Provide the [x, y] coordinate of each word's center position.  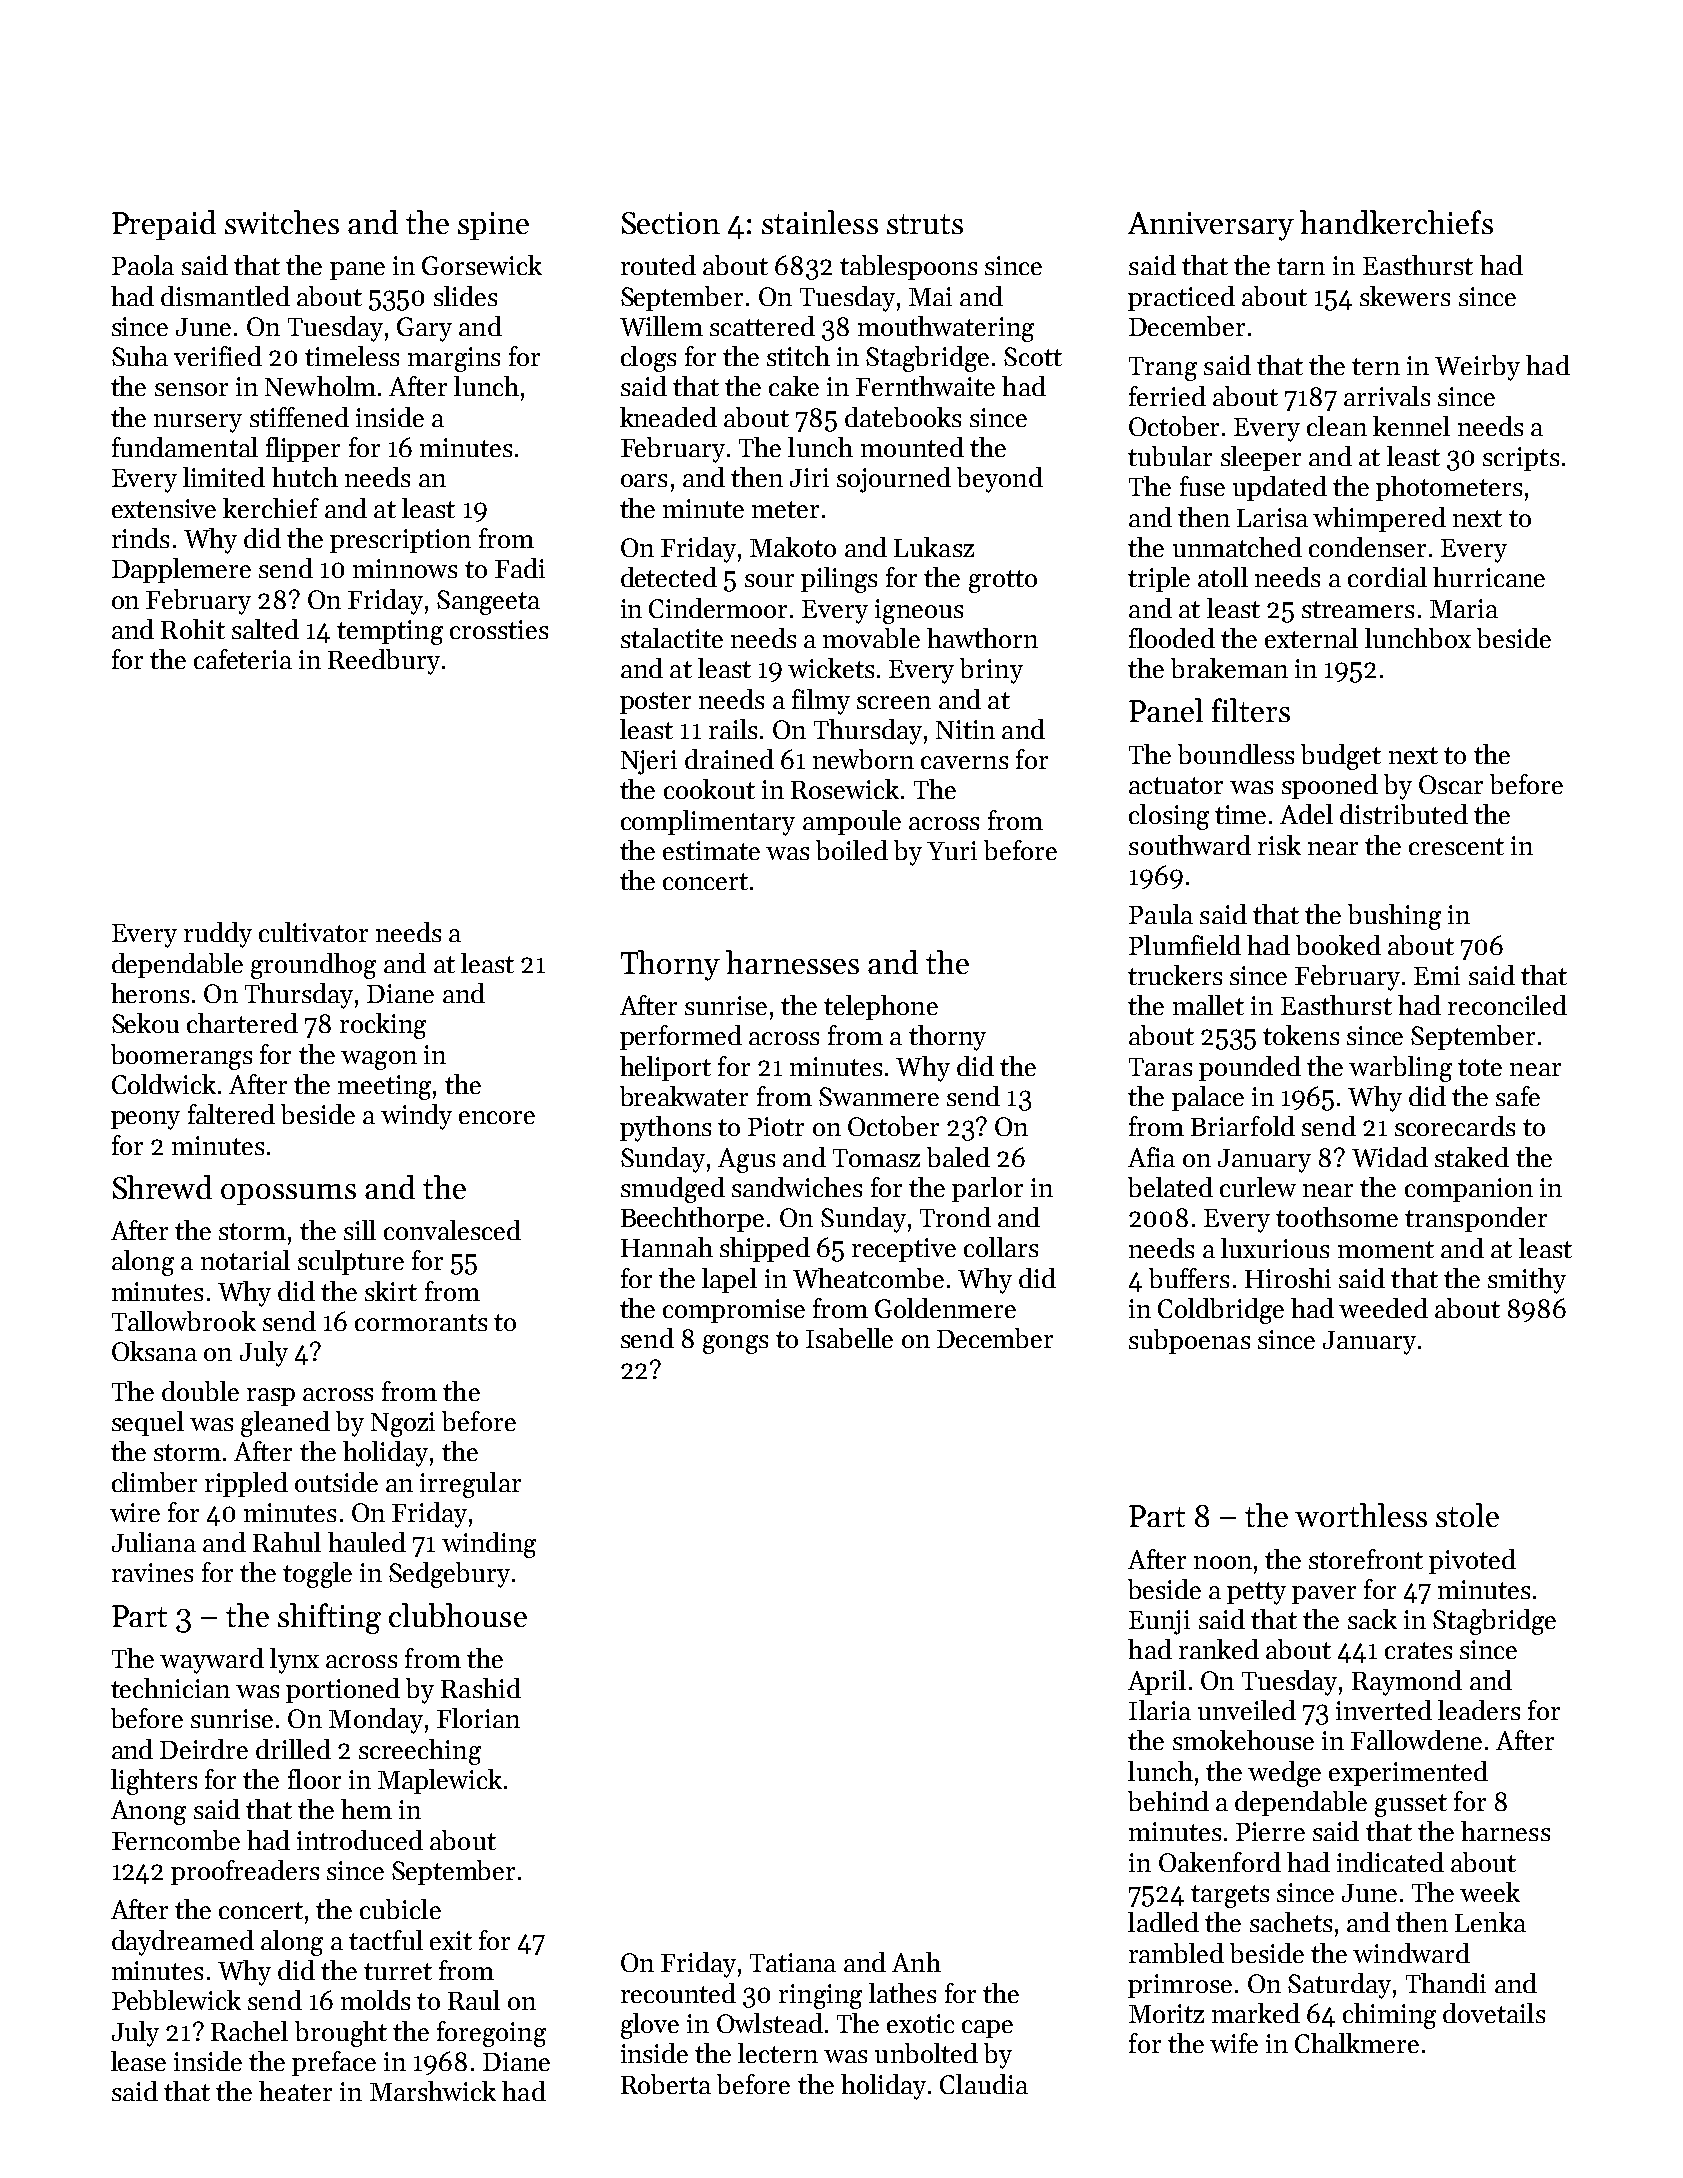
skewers [1405, 296]
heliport [665, 1068]
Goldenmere [945, 1308]
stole [1467, 1515]
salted [265, 629]
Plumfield [1185, 945]
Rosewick [845, 789]
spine [493, 226]
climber [154, 1482]
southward [1190, 845]
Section [671, 223]
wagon [379, 1060]
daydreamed [183, 1943]
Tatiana [793, 1962]
